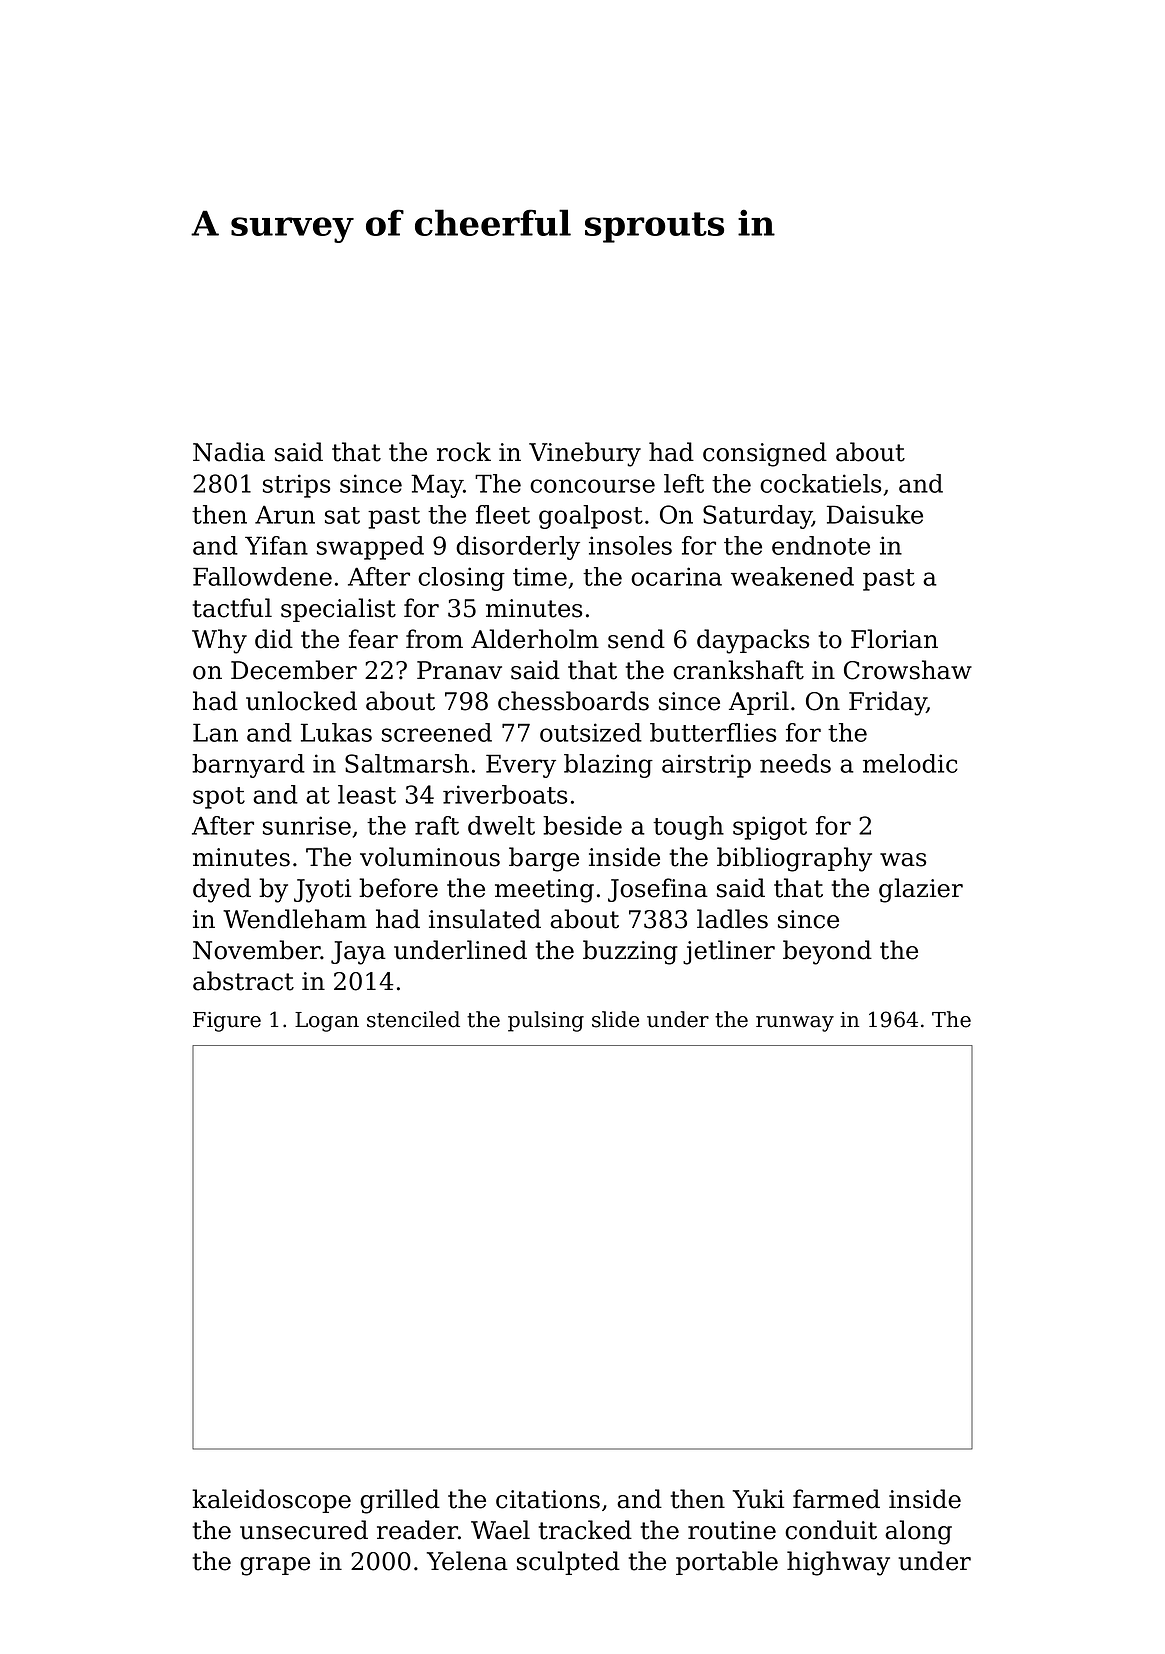 This screenshot has height=1654, width=1165. I want to click on grilled, so click(400, 1501).
